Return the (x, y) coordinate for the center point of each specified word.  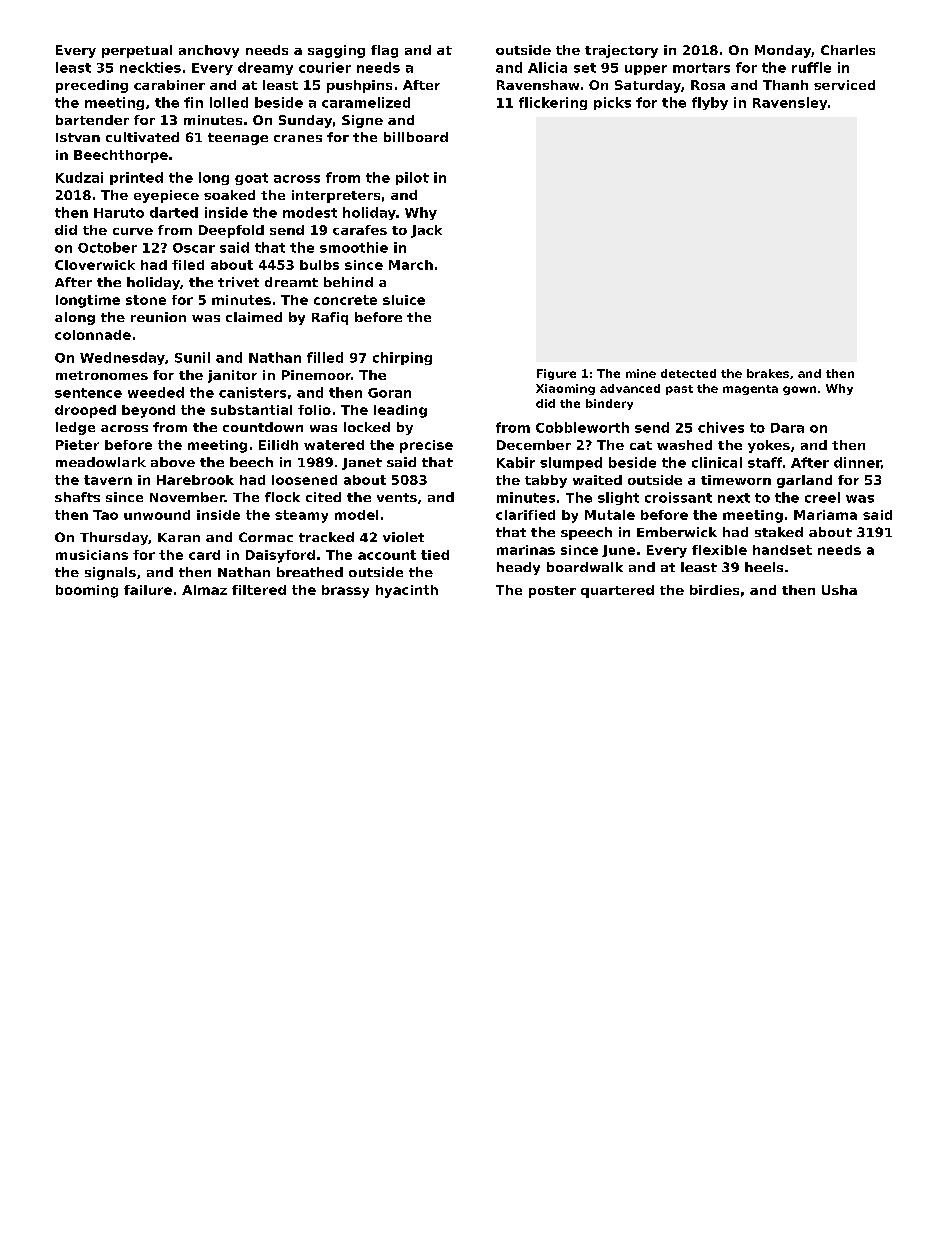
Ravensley (790, 103)
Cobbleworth (582, 427)
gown (799, 390)
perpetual (137, 51)
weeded (156, 392)
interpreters (336, 196)
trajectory (621, 51)
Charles (848, 50)
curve (133, 231)
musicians (92, 555)
